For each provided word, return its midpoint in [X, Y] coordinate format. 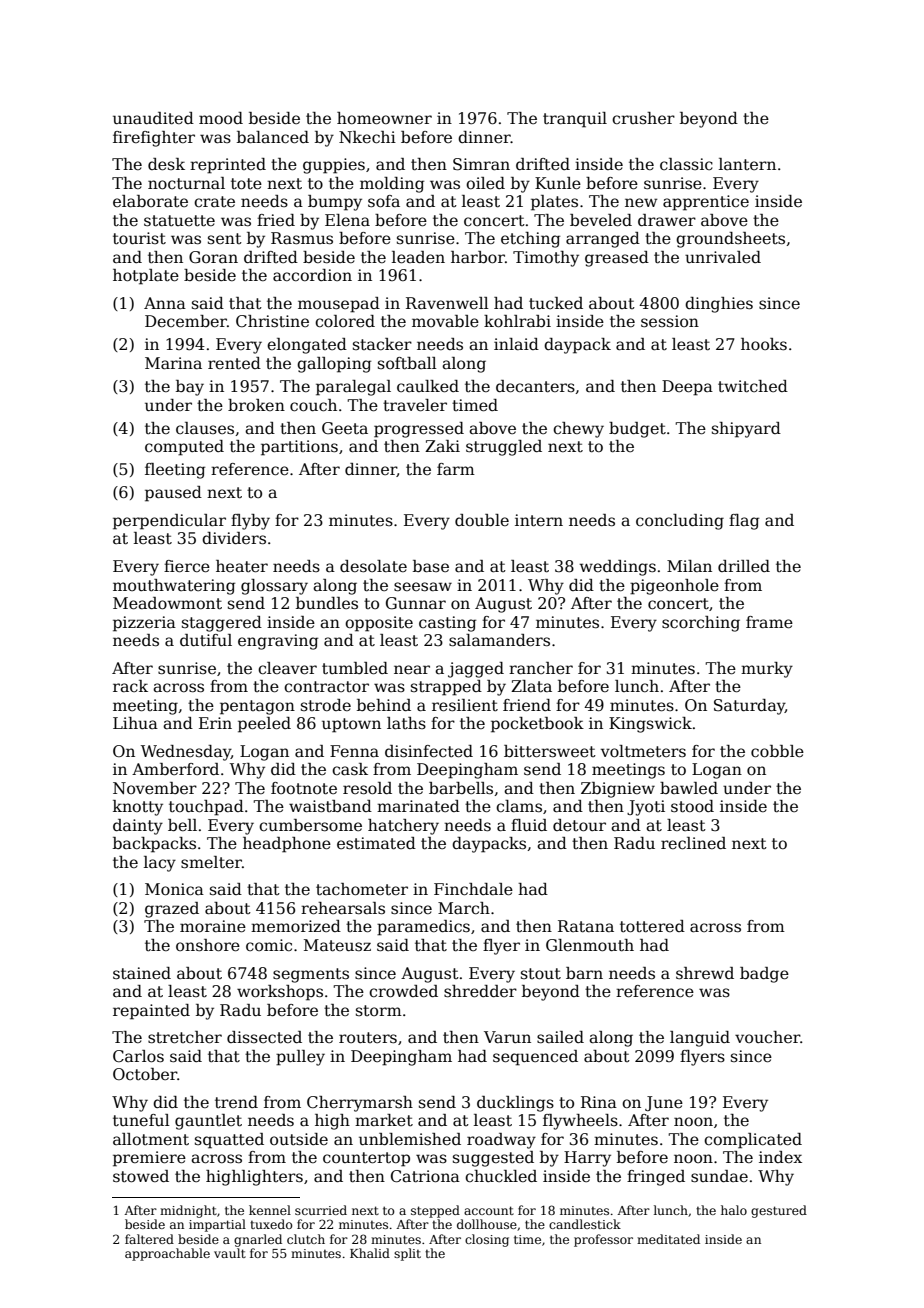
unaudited [153, 118]
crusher [643, 118]
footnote [304, 788]
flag [744, 522]
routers [368, 1038]
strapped [446, 688]
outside [299, 1139]
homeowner [384, 118]
